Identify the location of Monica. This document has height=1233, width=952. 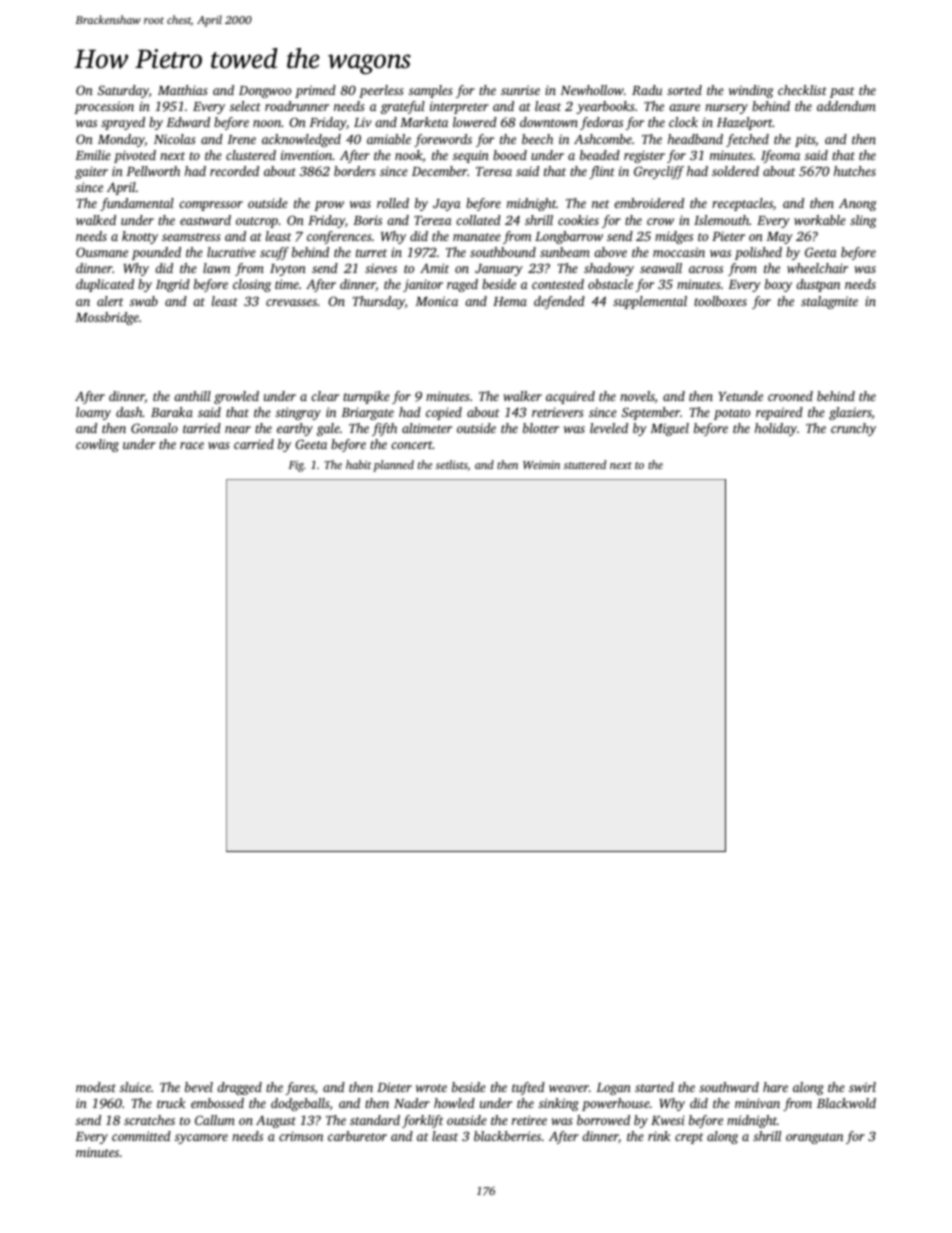
(436, 301).
